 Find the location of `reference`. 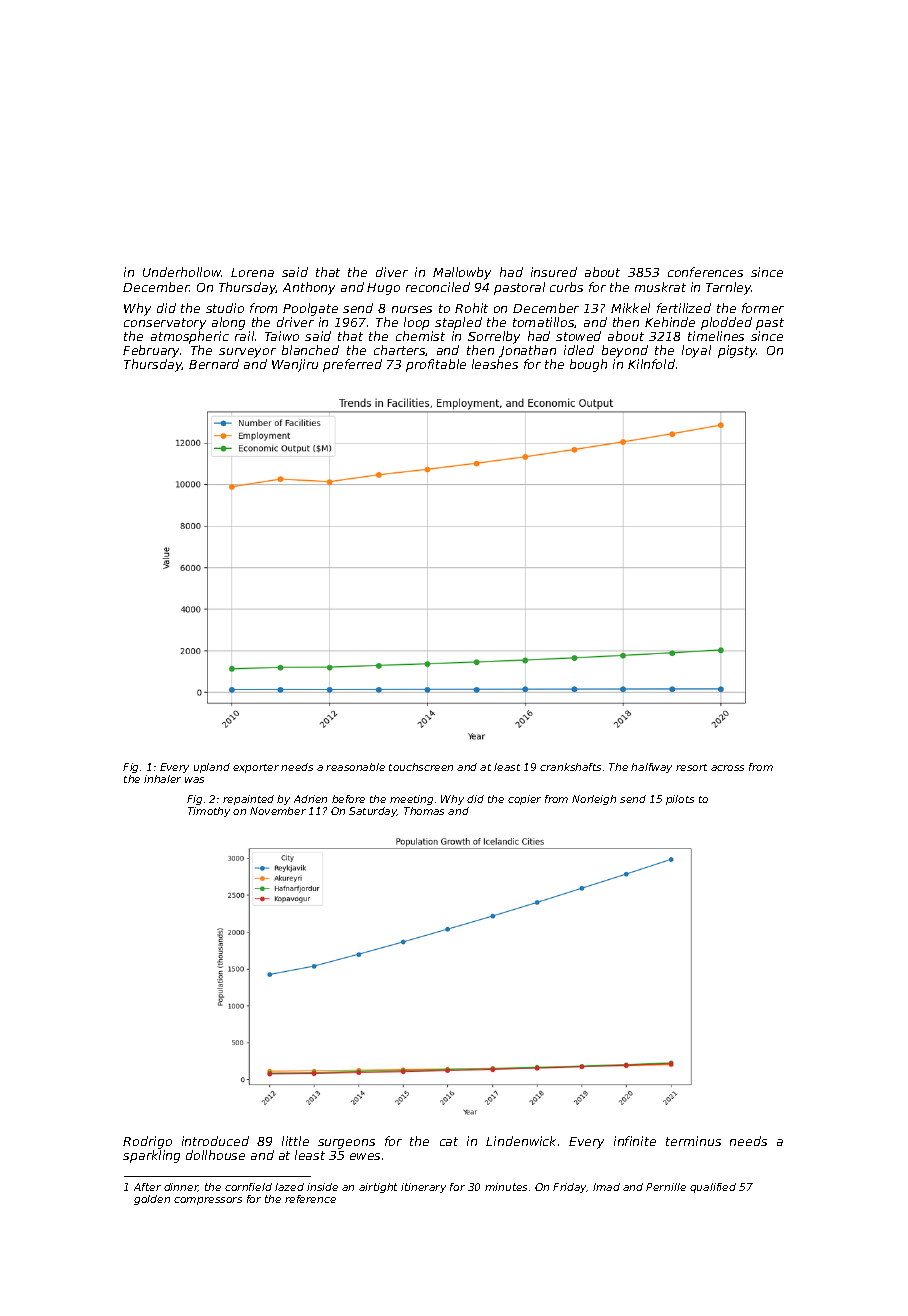

reference is located at coordinates (310, 1199).
